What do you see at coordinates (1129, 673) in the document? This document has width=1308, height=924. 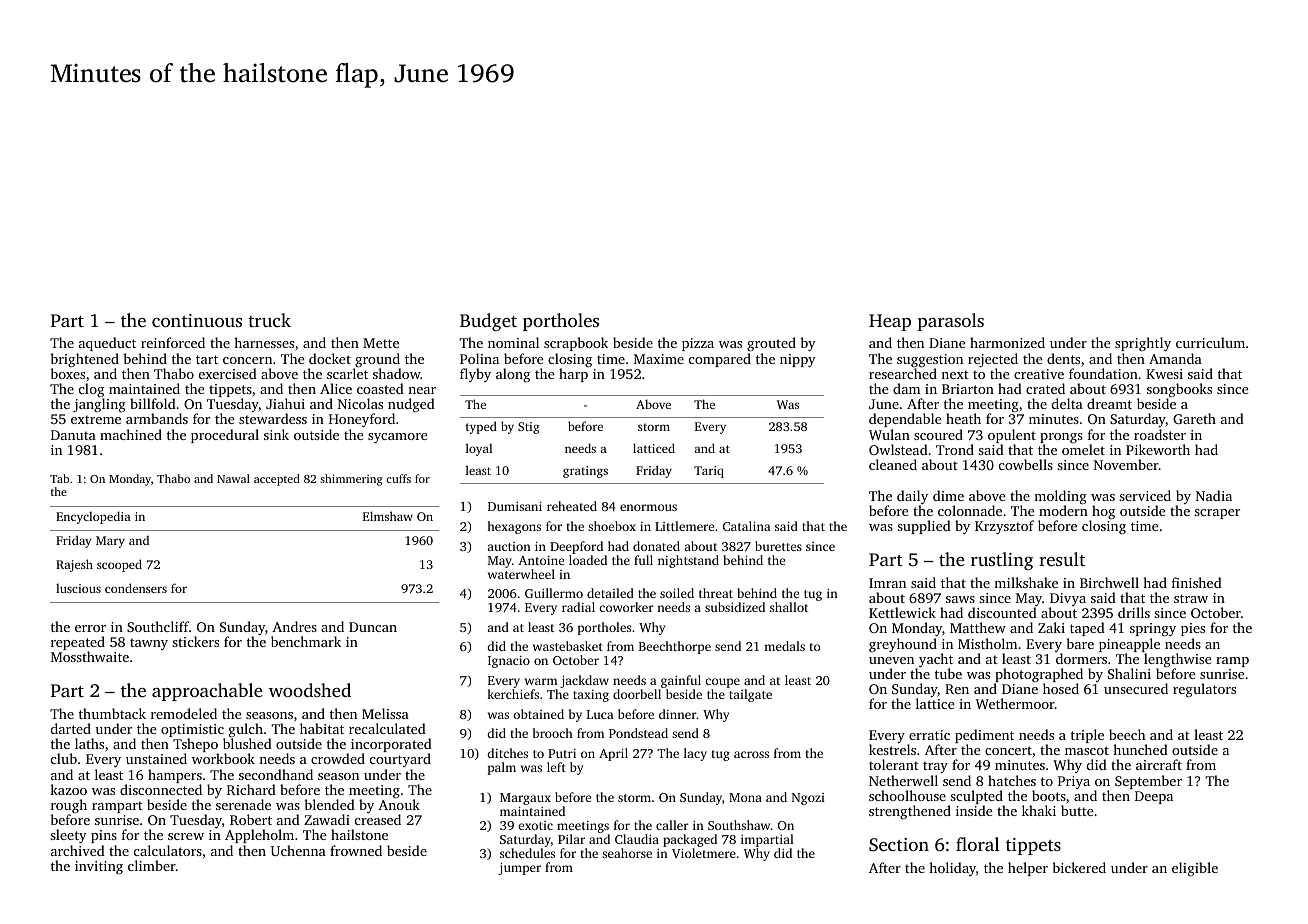 I see `Shalini` at bounding box center [1129, 673].
